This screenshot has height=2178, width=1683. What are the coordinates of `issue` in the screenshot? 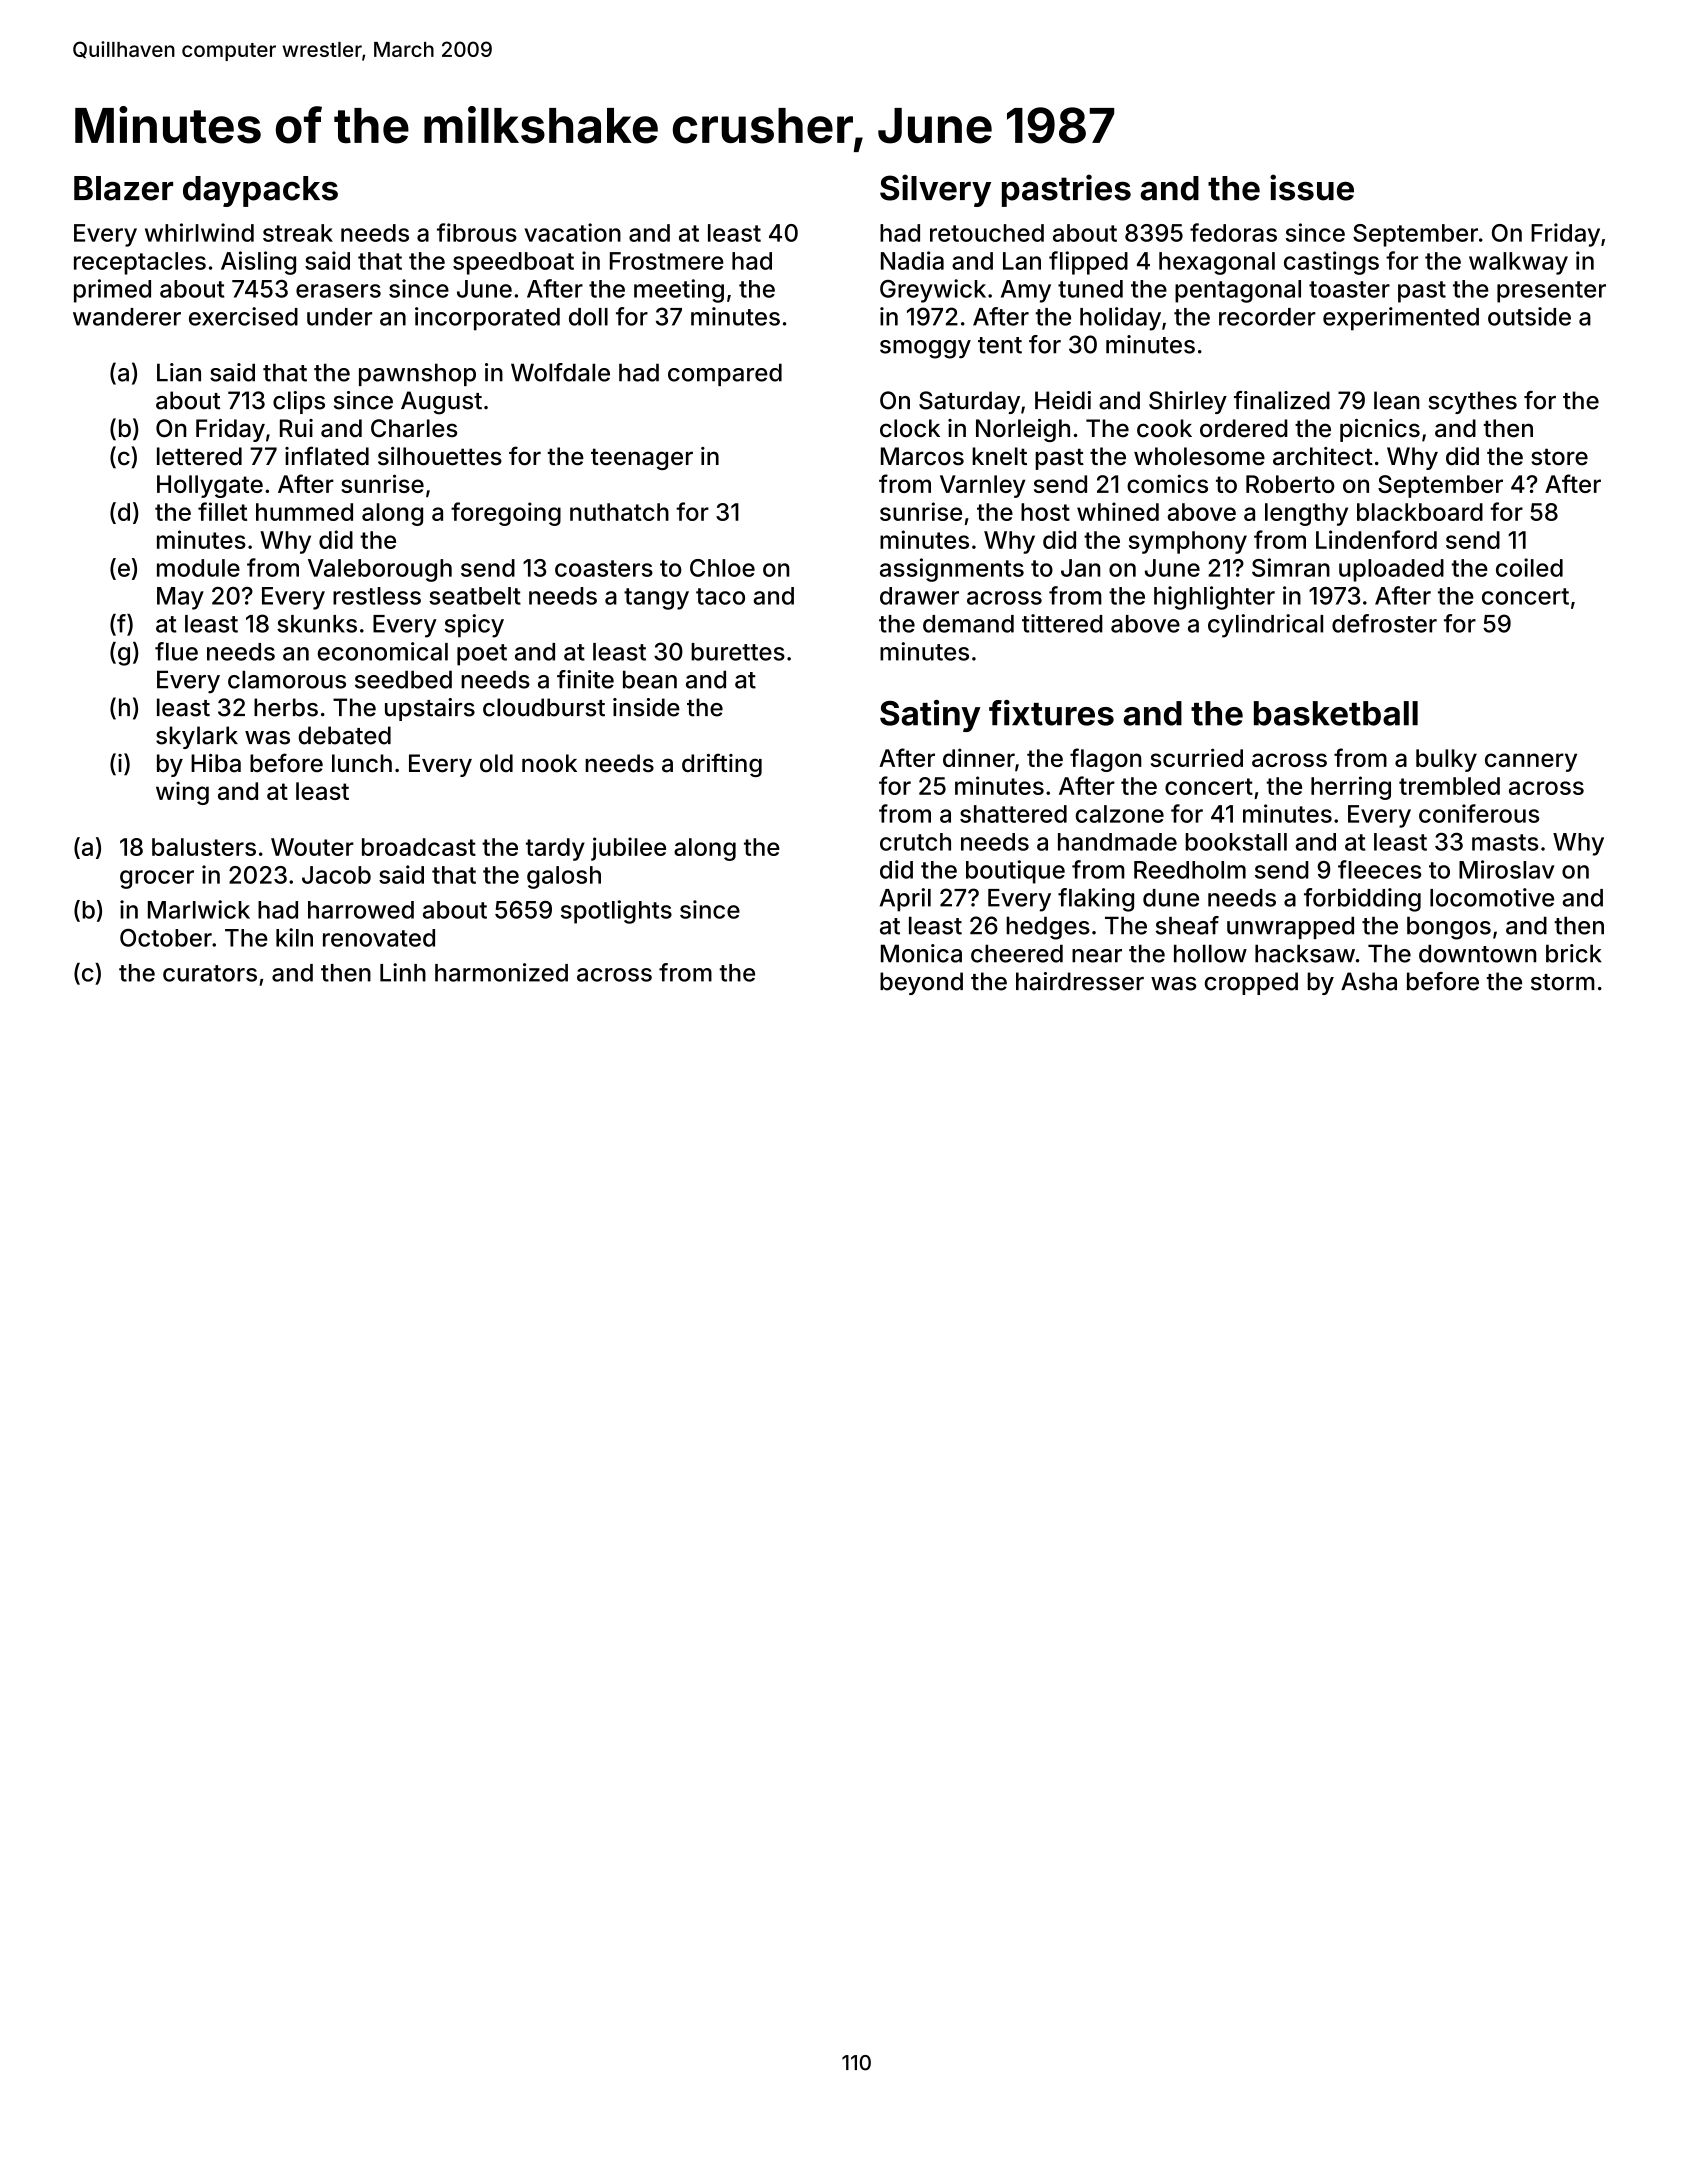 It's located at (1312, 187).
